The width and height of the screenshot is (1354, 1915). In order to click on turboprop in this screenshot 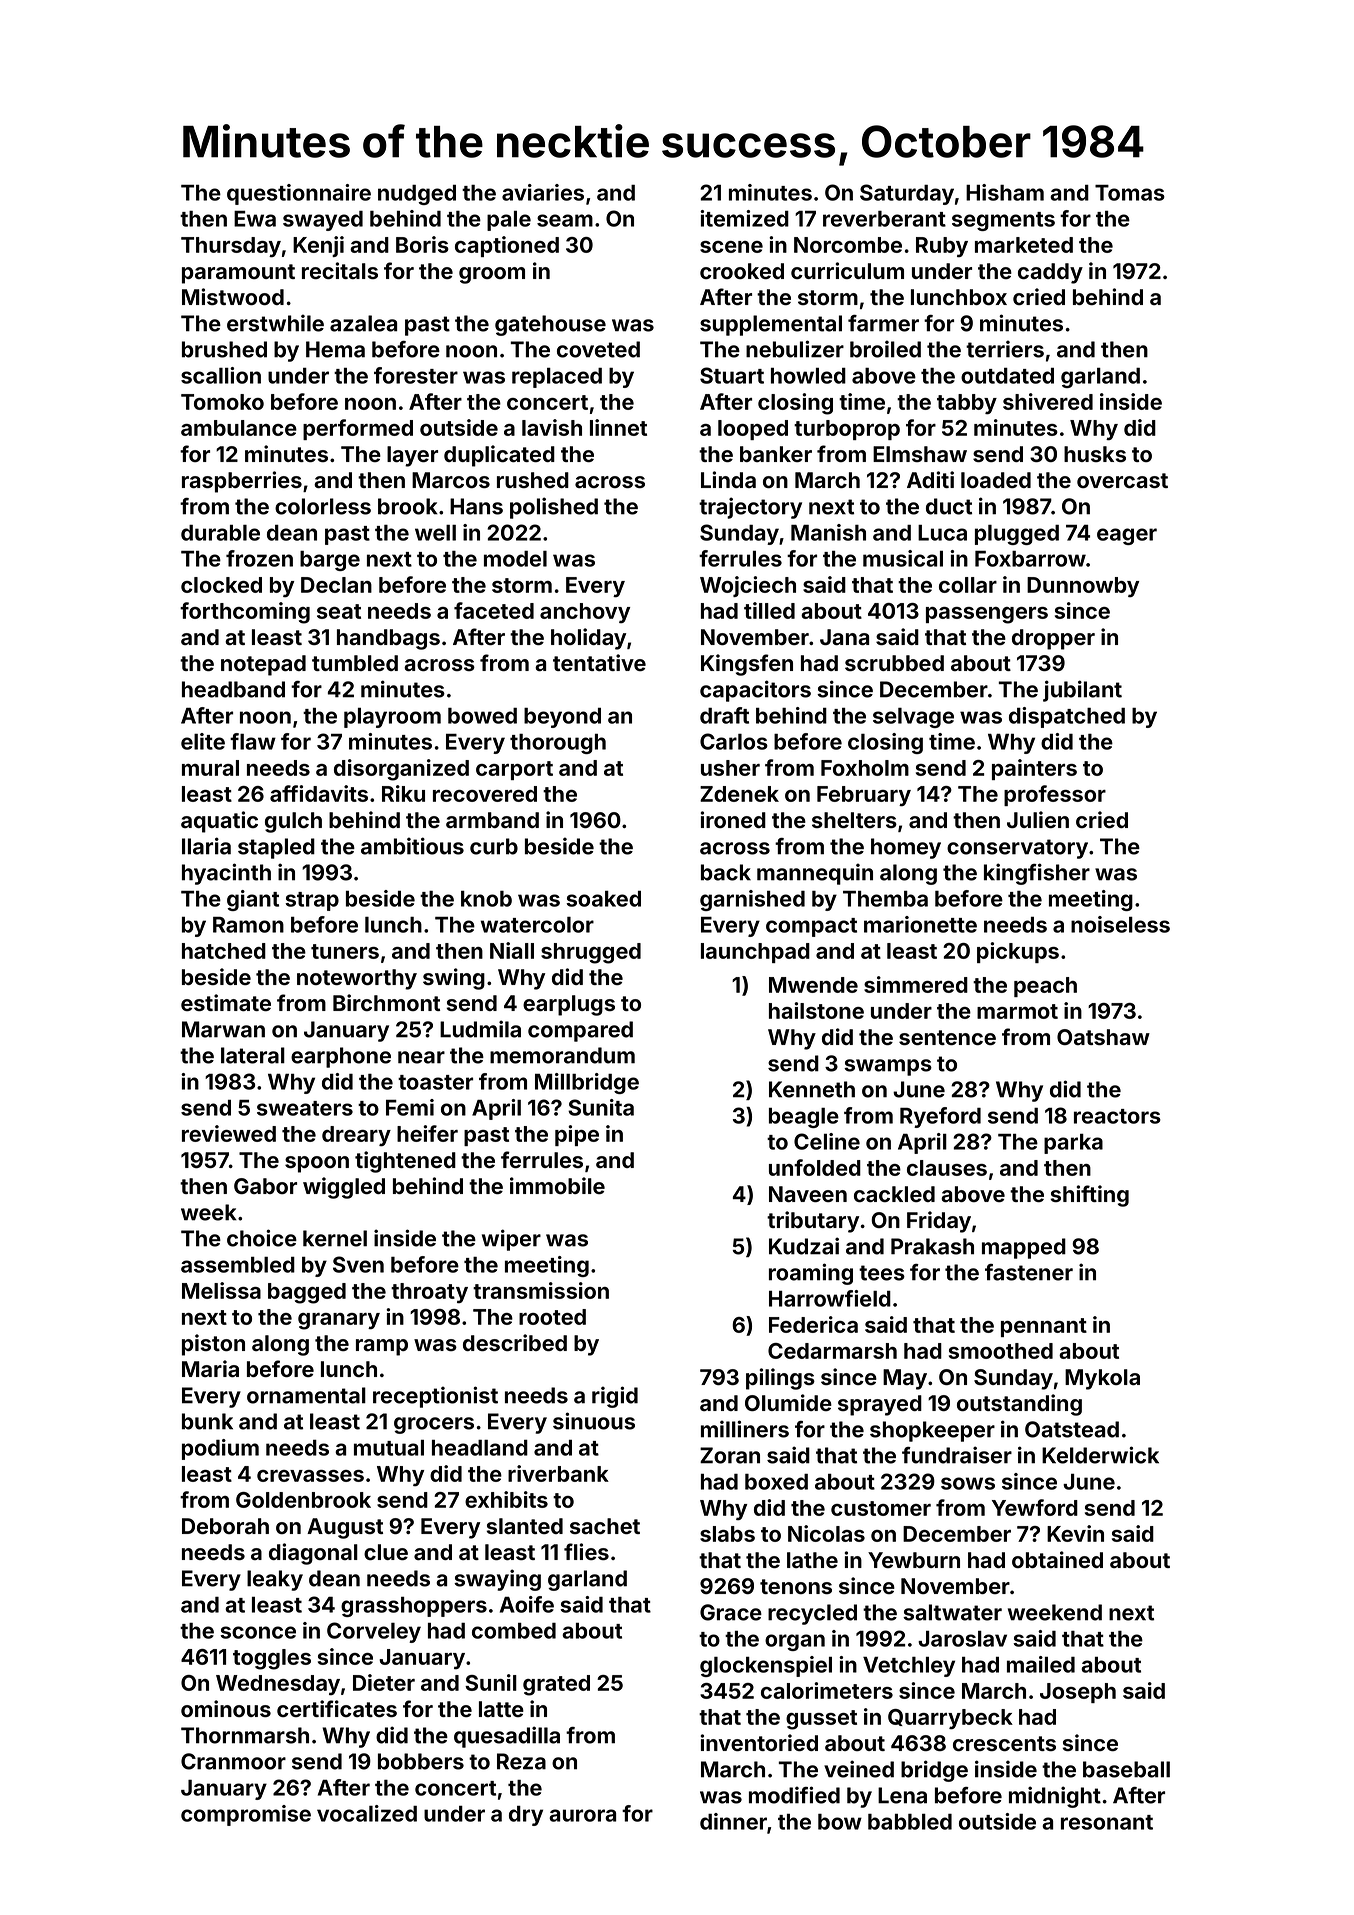, I will do `click(847, 430)`.
